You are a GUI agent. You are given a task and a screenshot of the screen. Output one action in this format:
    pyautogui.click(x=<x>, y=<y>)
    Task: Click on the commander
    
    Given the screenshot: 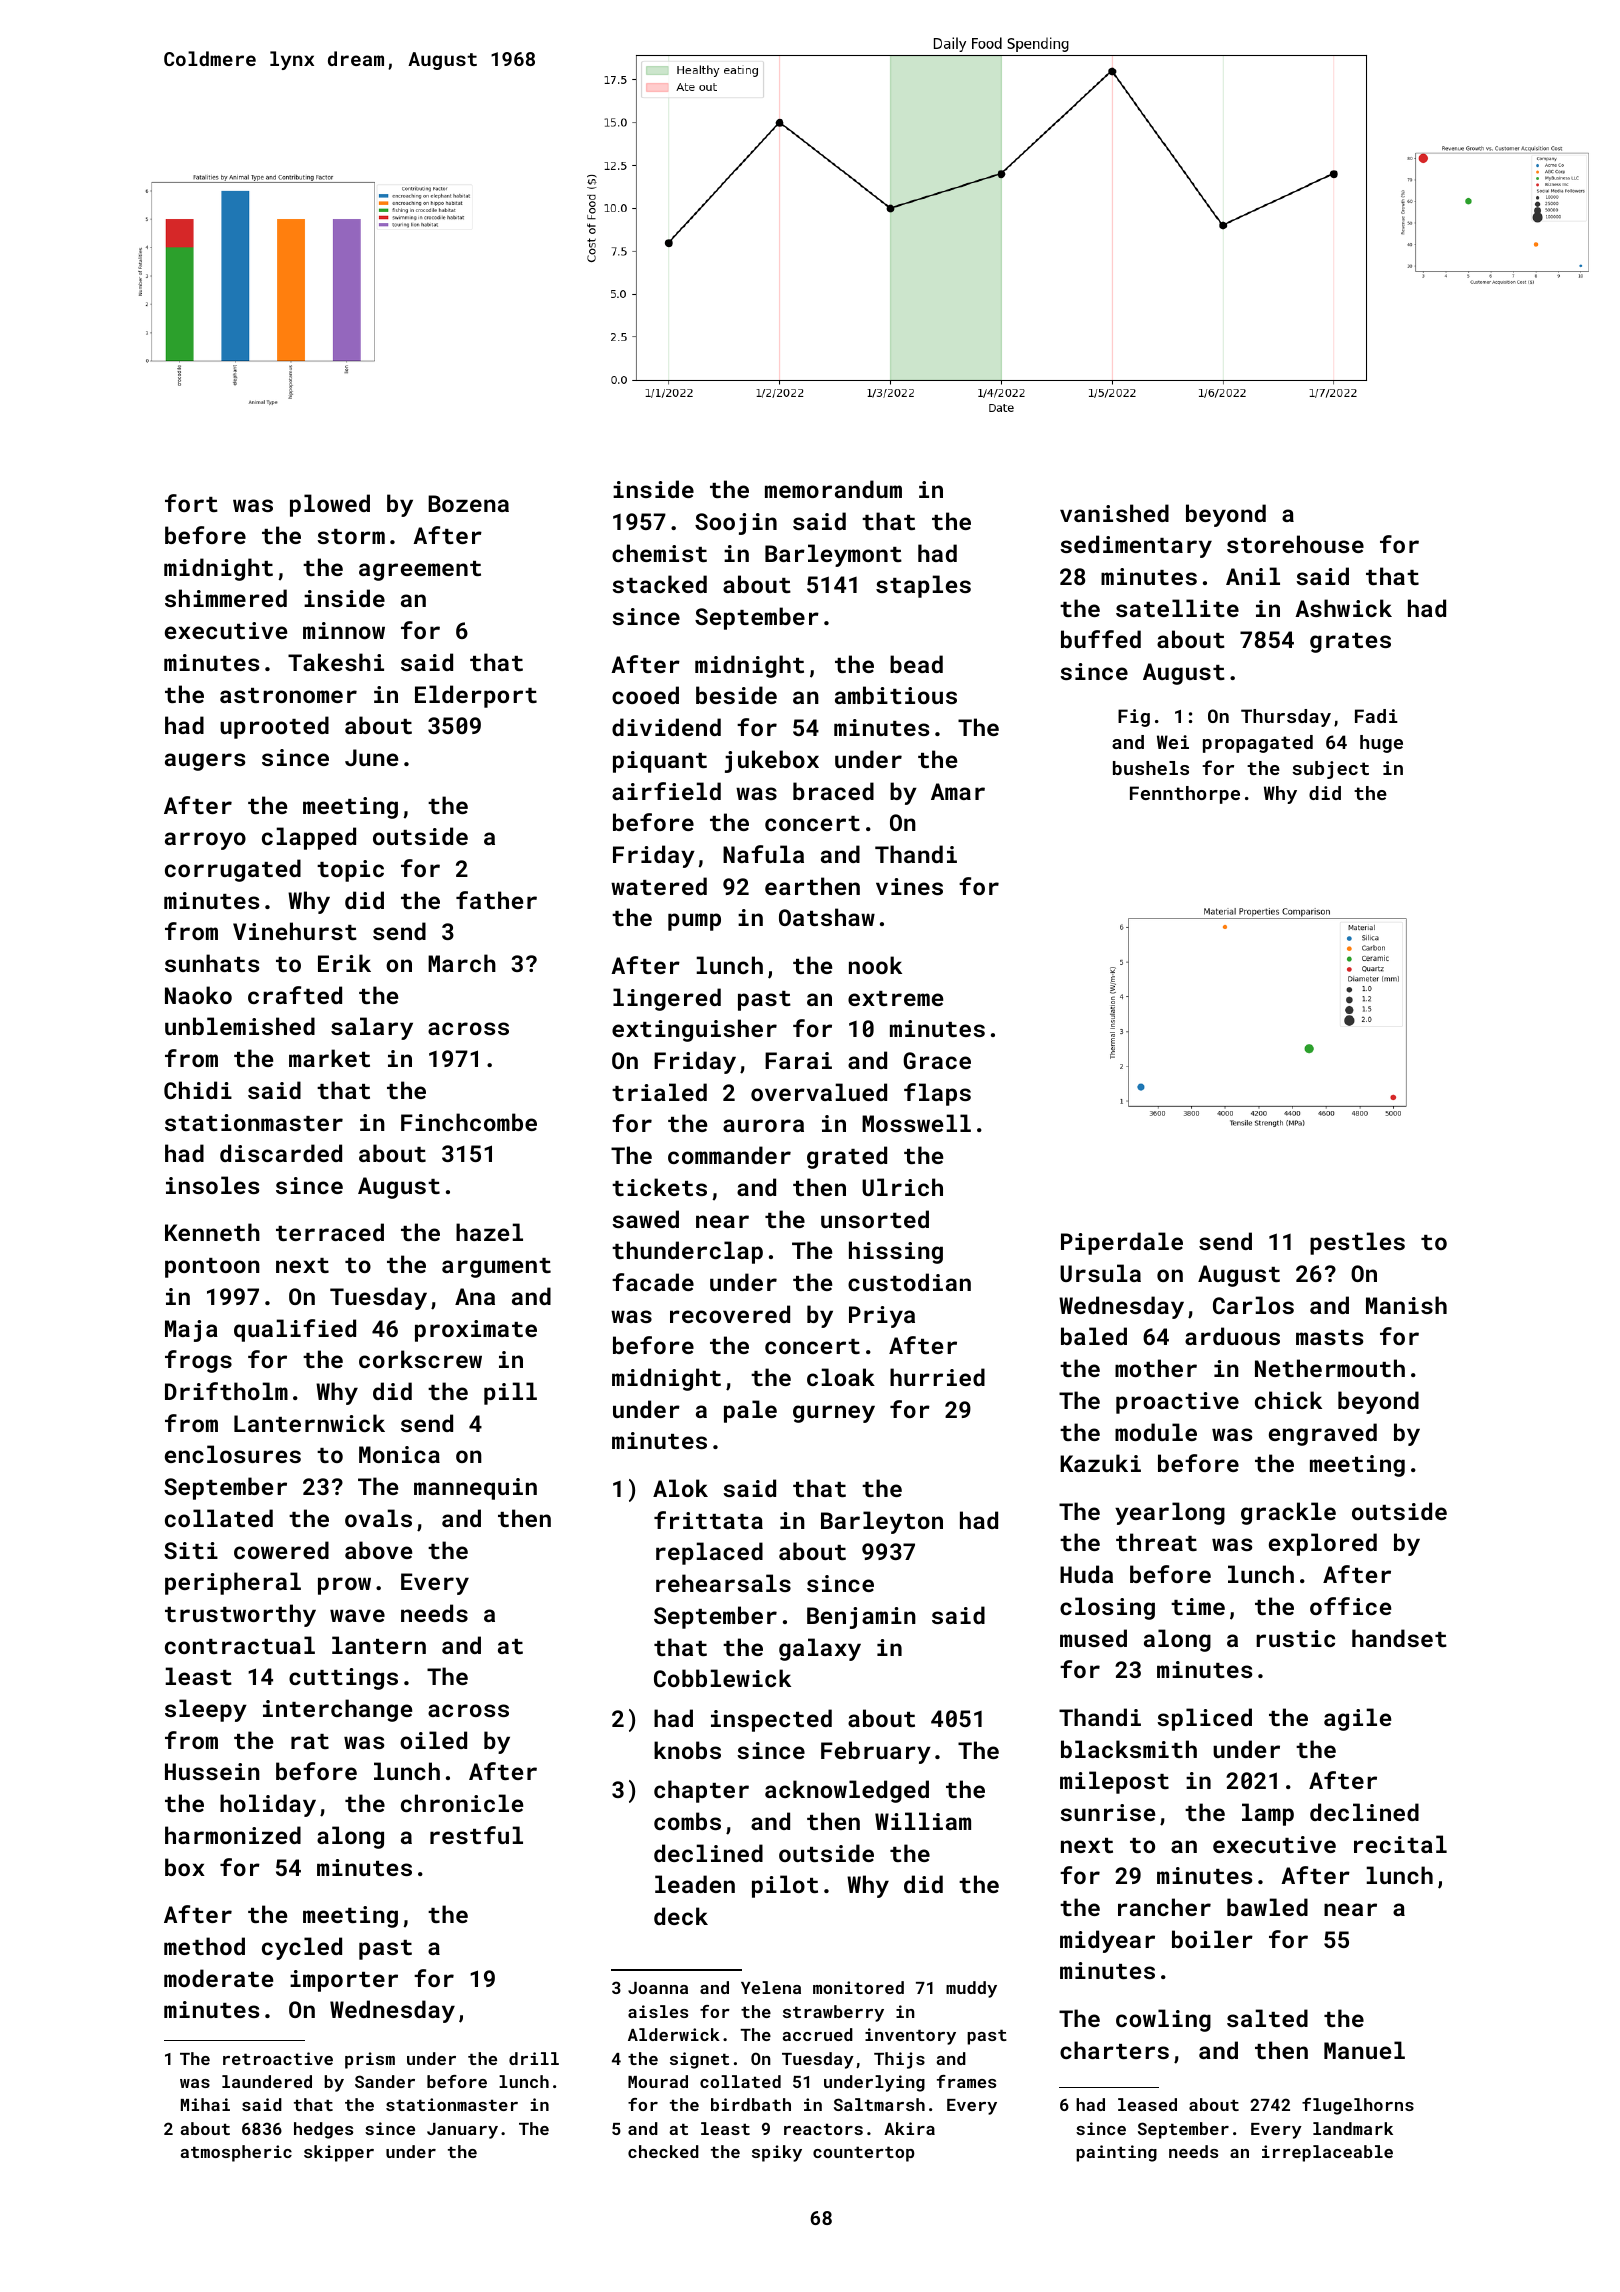 What is the action you would take?
    pyautogui.click(x=729, y=1155)
